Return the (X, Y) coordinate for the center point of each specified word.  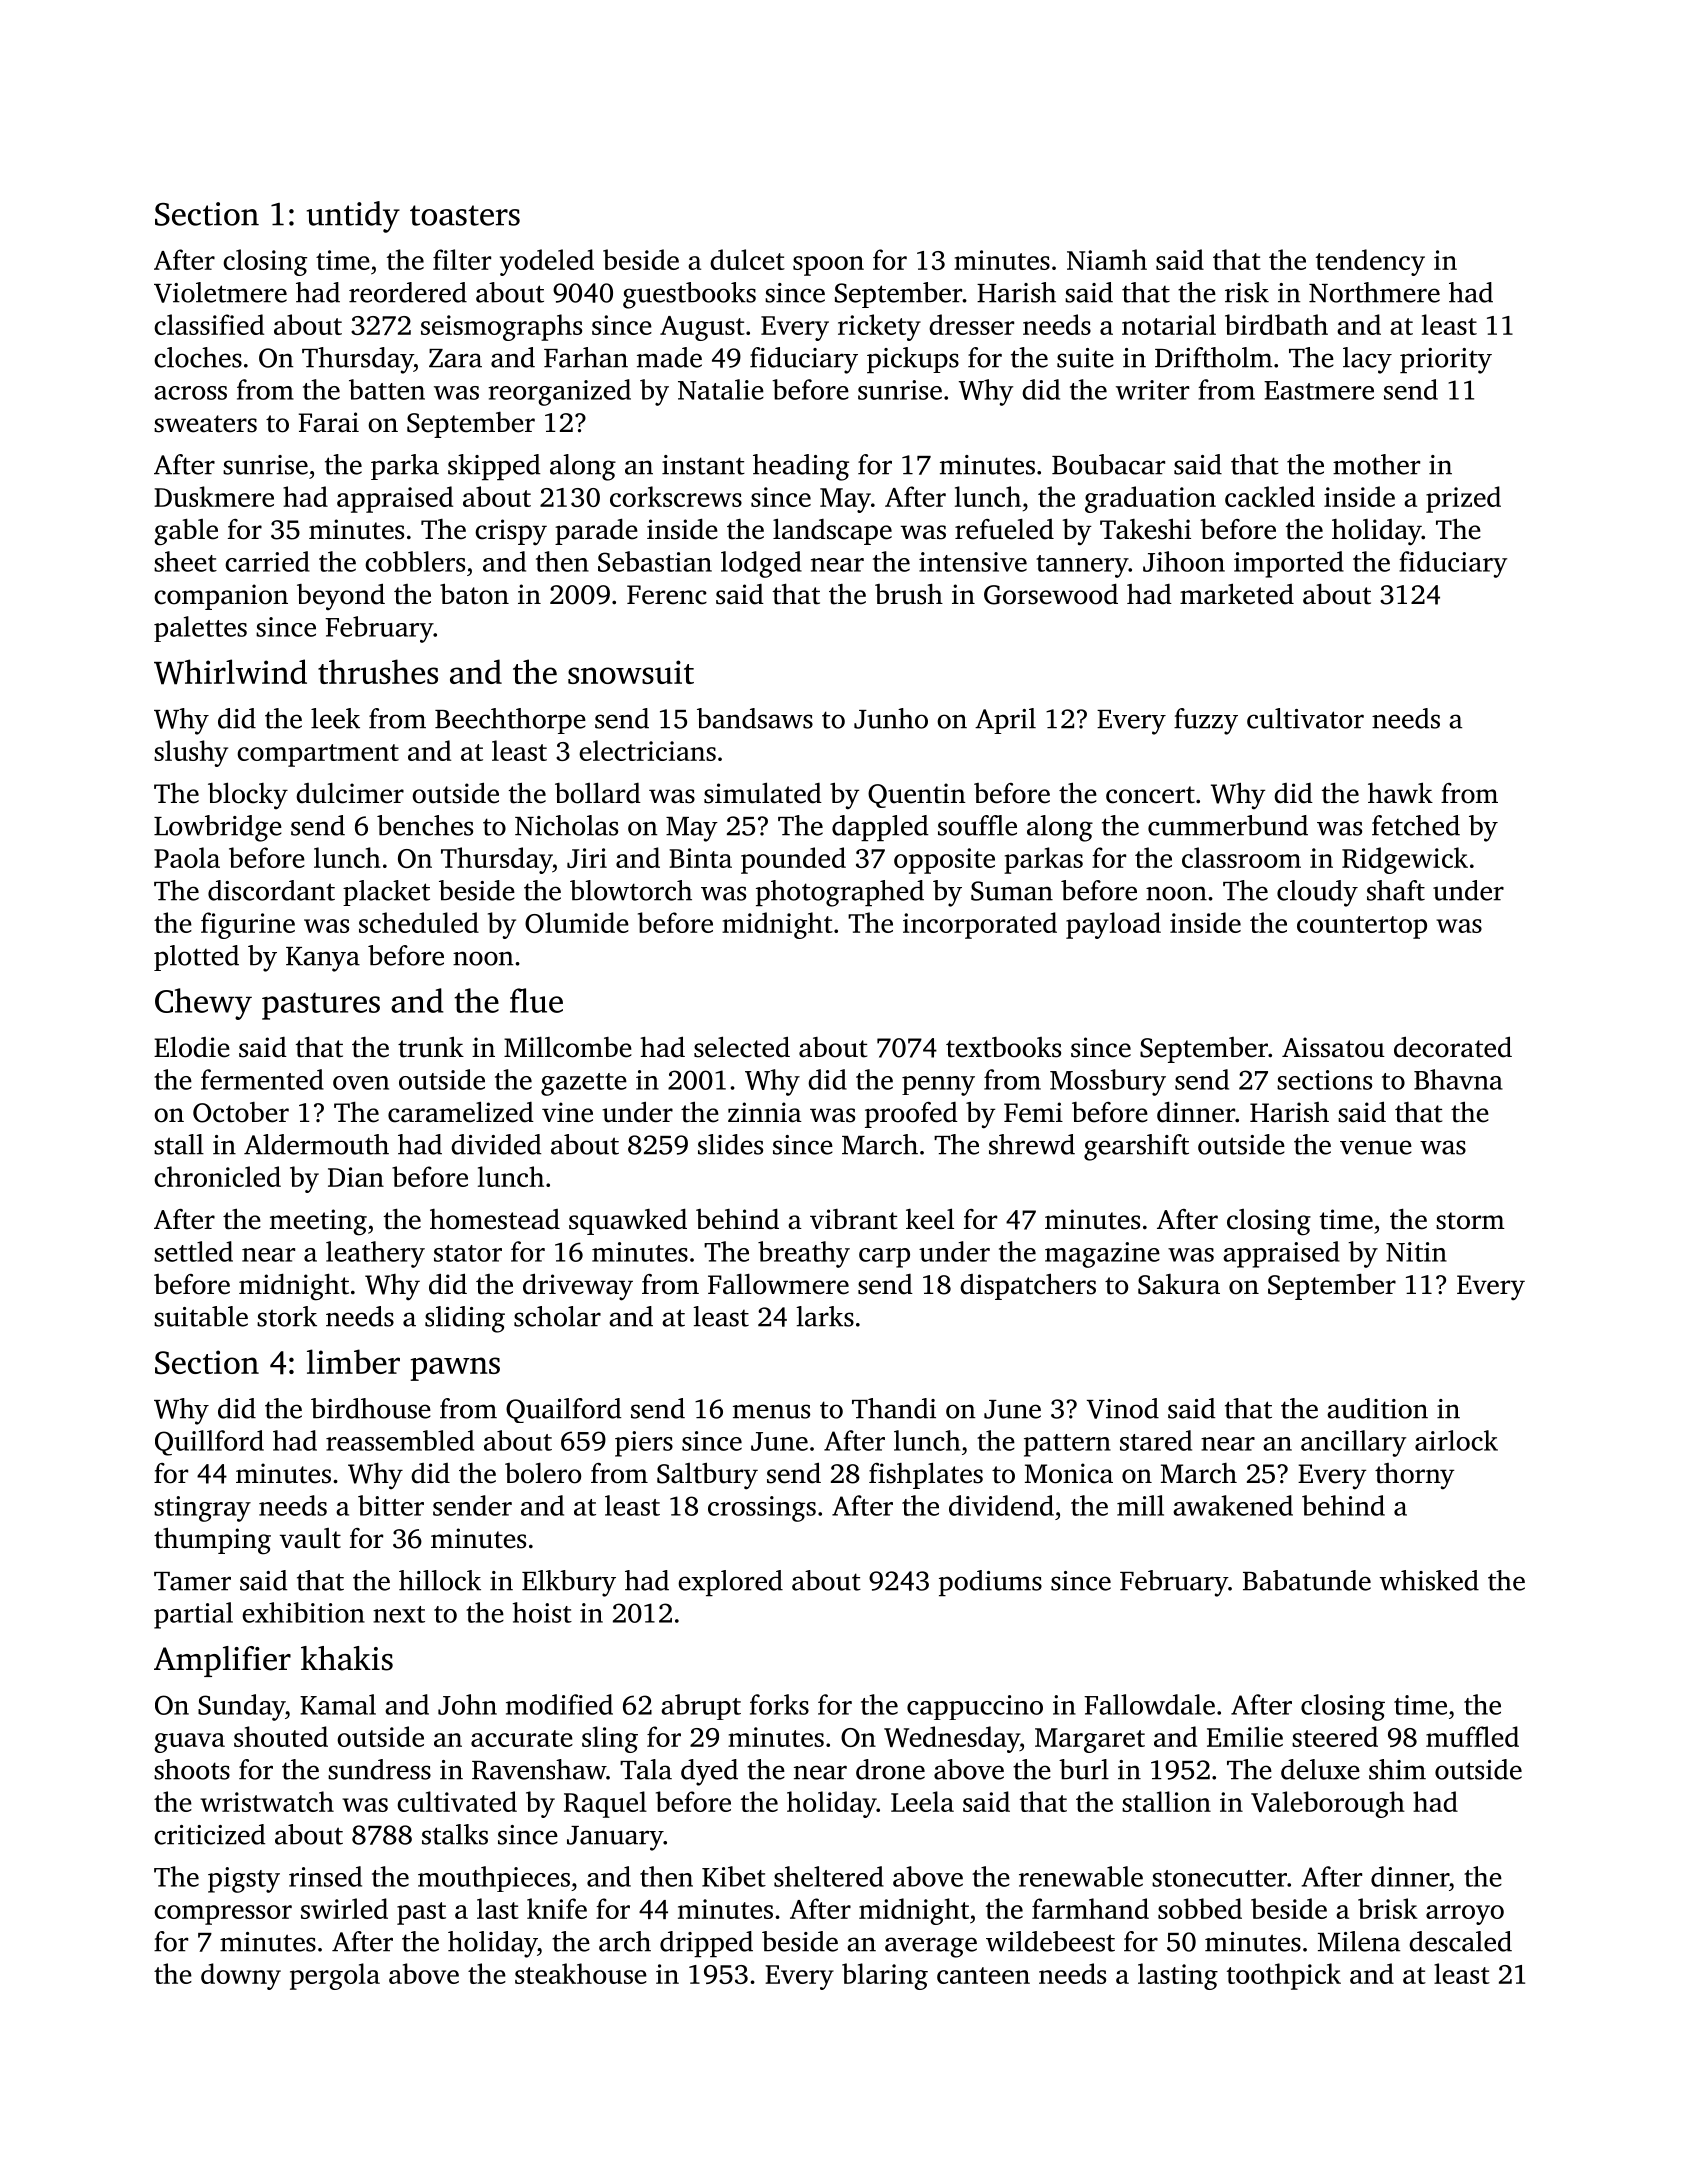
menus (771, 1411)
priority (1446, 361)
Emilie (1245, 1736)
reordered (408, 292)
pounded (793, 860)
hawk (1400, 793)
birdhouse (371, 1408)
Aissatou (1333, 1047)
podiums (990, 1583)
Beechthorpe (510, 721)
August (702, 328)
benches (425, 825)
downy (241, 1976)
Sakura (1179, 1284)
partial (193, 1615)
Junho (891, 718)
